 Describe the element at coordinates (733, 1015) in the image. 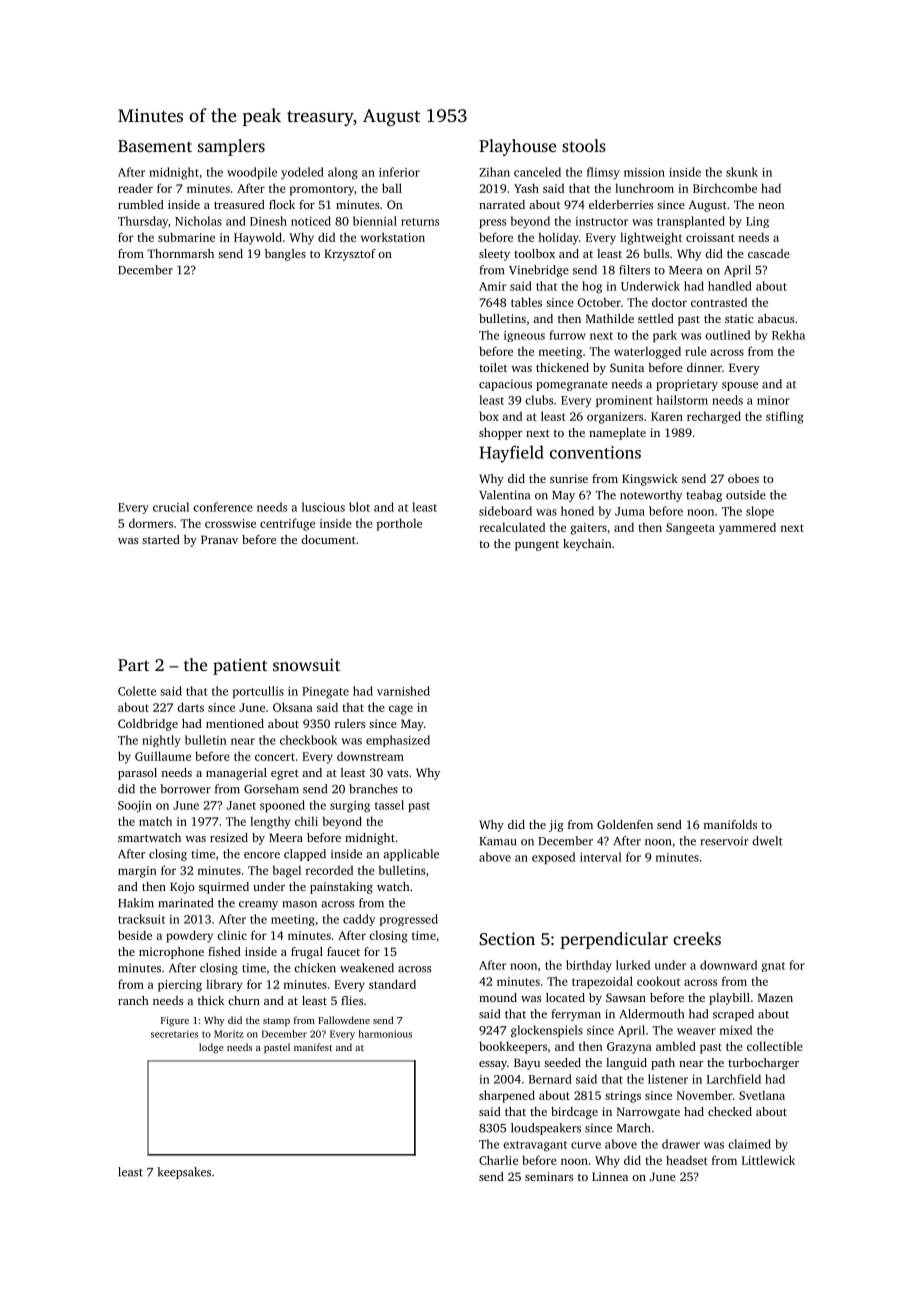

I see `scraped` at that location.
